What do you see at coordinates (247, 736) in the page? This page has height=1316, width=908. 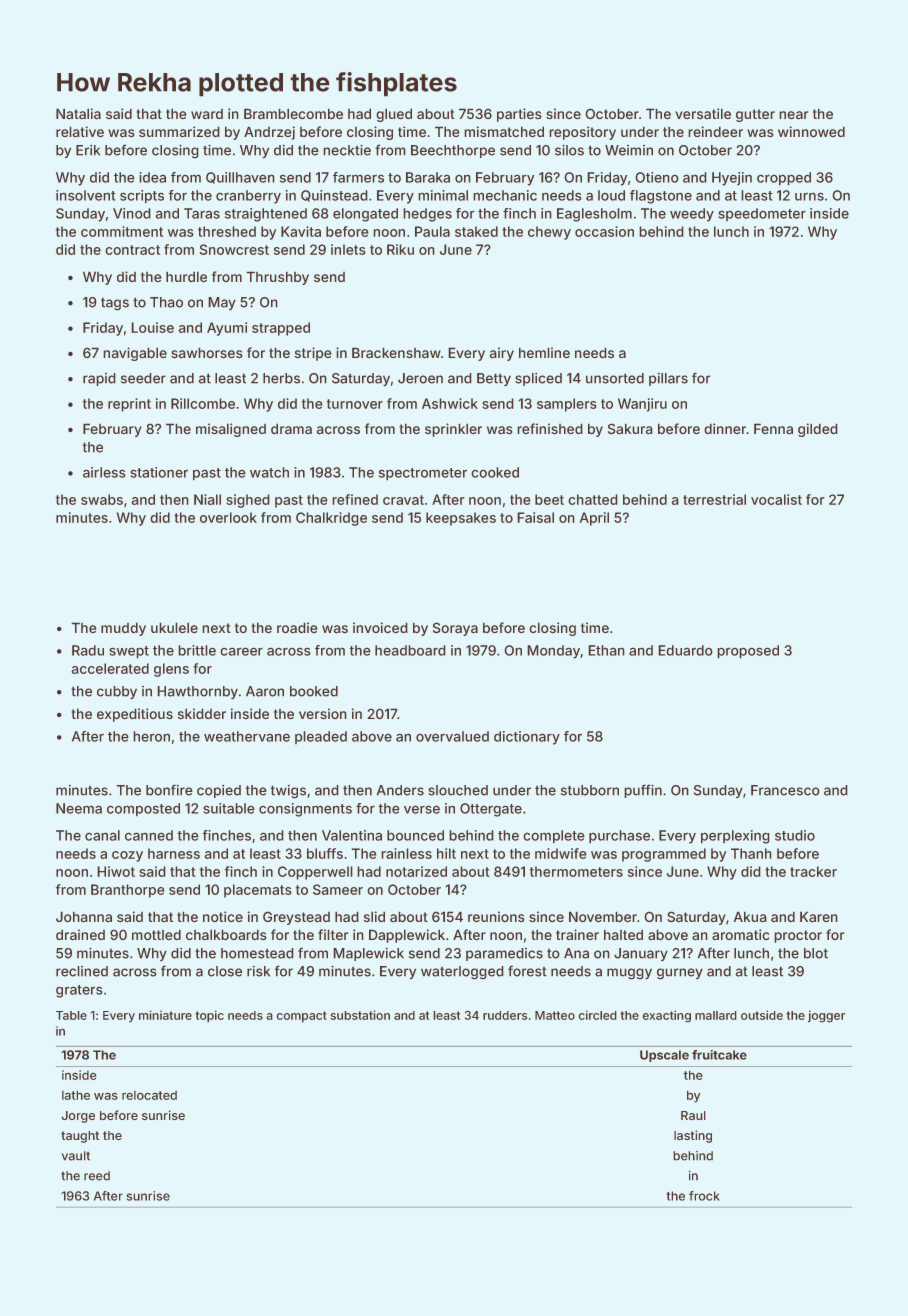 I see `weathervane` at bounding box center [247, 736].
